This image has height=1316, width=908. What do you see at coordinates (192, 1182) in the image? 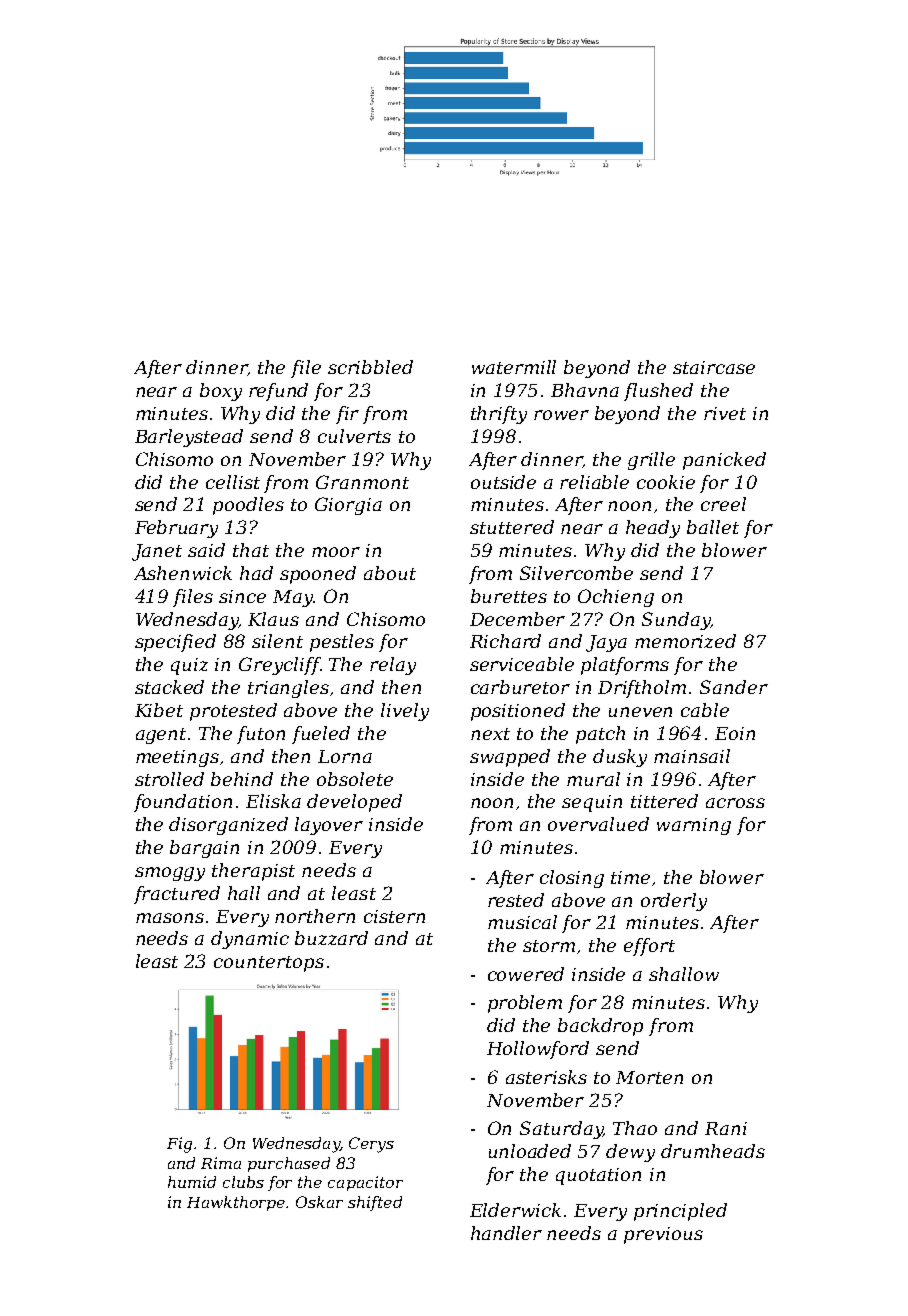
I see `humid` at bounding box center [192, 1182].
